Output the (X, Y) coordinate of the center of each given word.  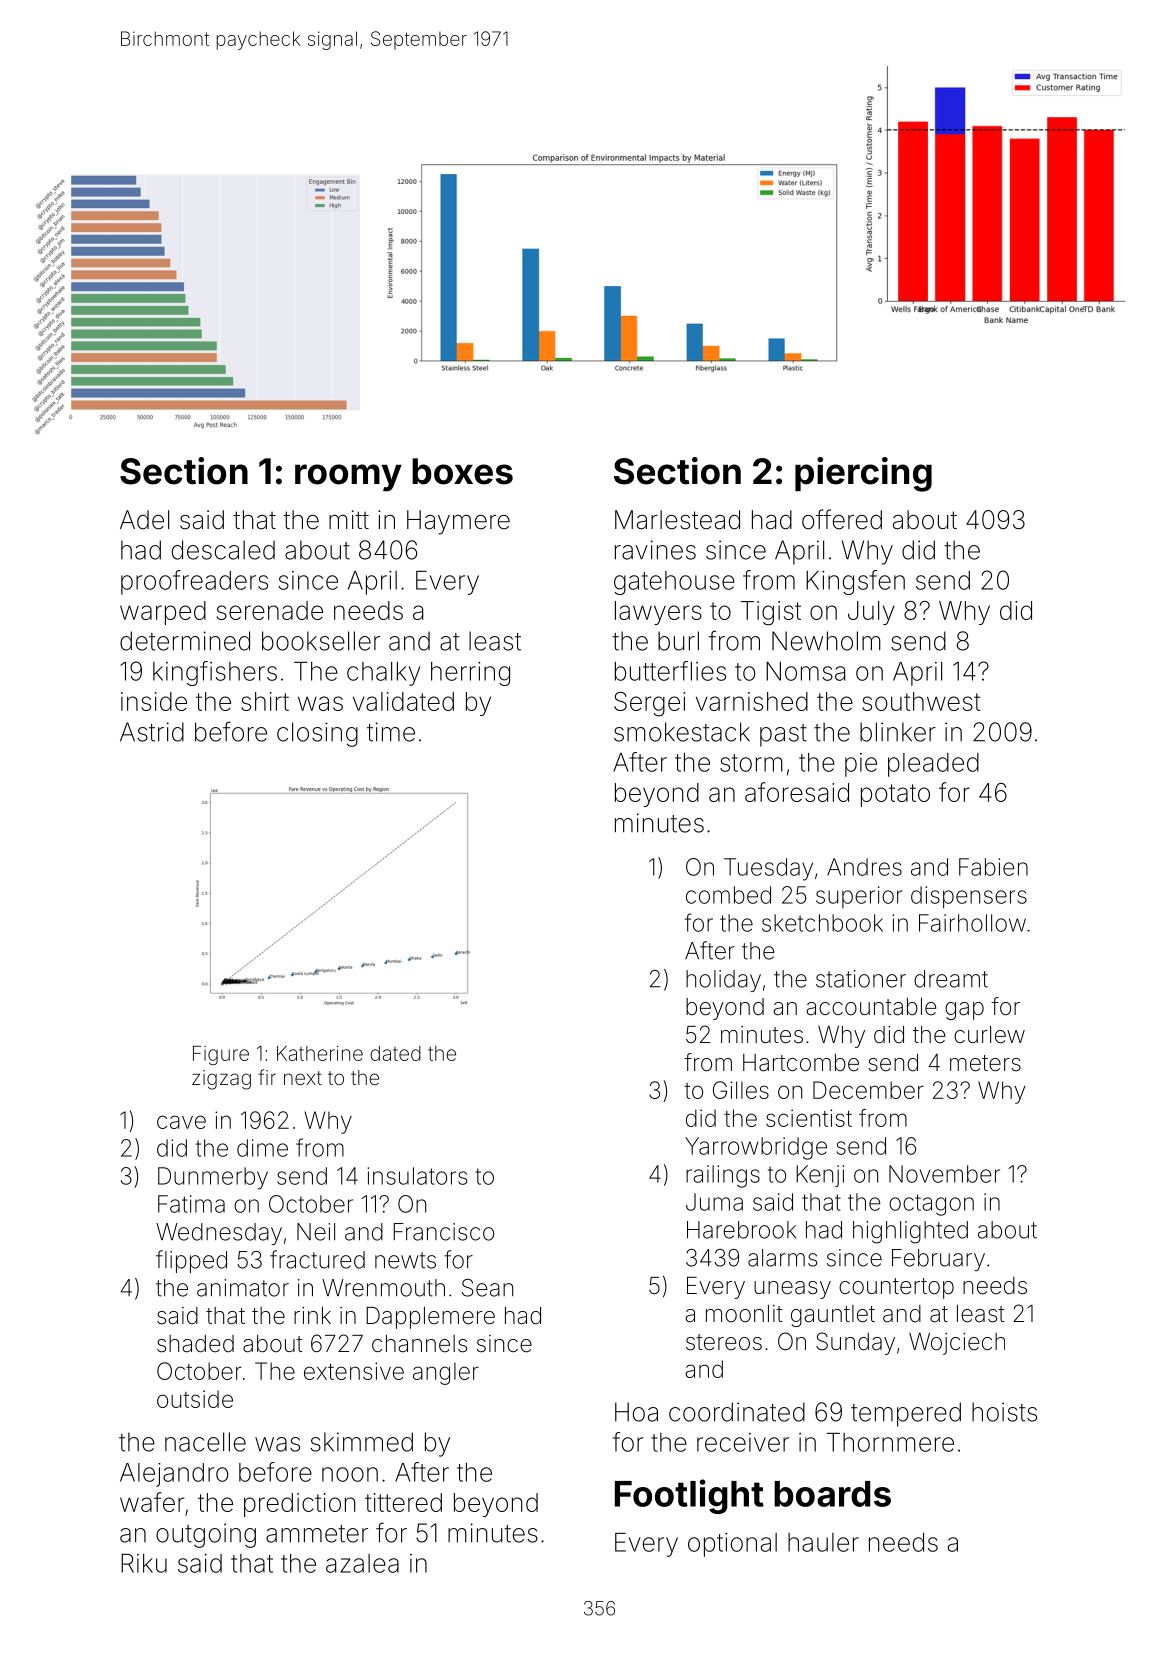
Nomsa (805, 671)
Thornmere (890, 1442)
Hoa (636, 1412)
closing (317, 734)
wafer (152, 1502)
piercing (863, 474)
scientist (809, 1118)
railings (723, 1176)
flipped (191, 1261)
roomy (348, 478)
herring (470, 674)
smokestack (682, 732)
